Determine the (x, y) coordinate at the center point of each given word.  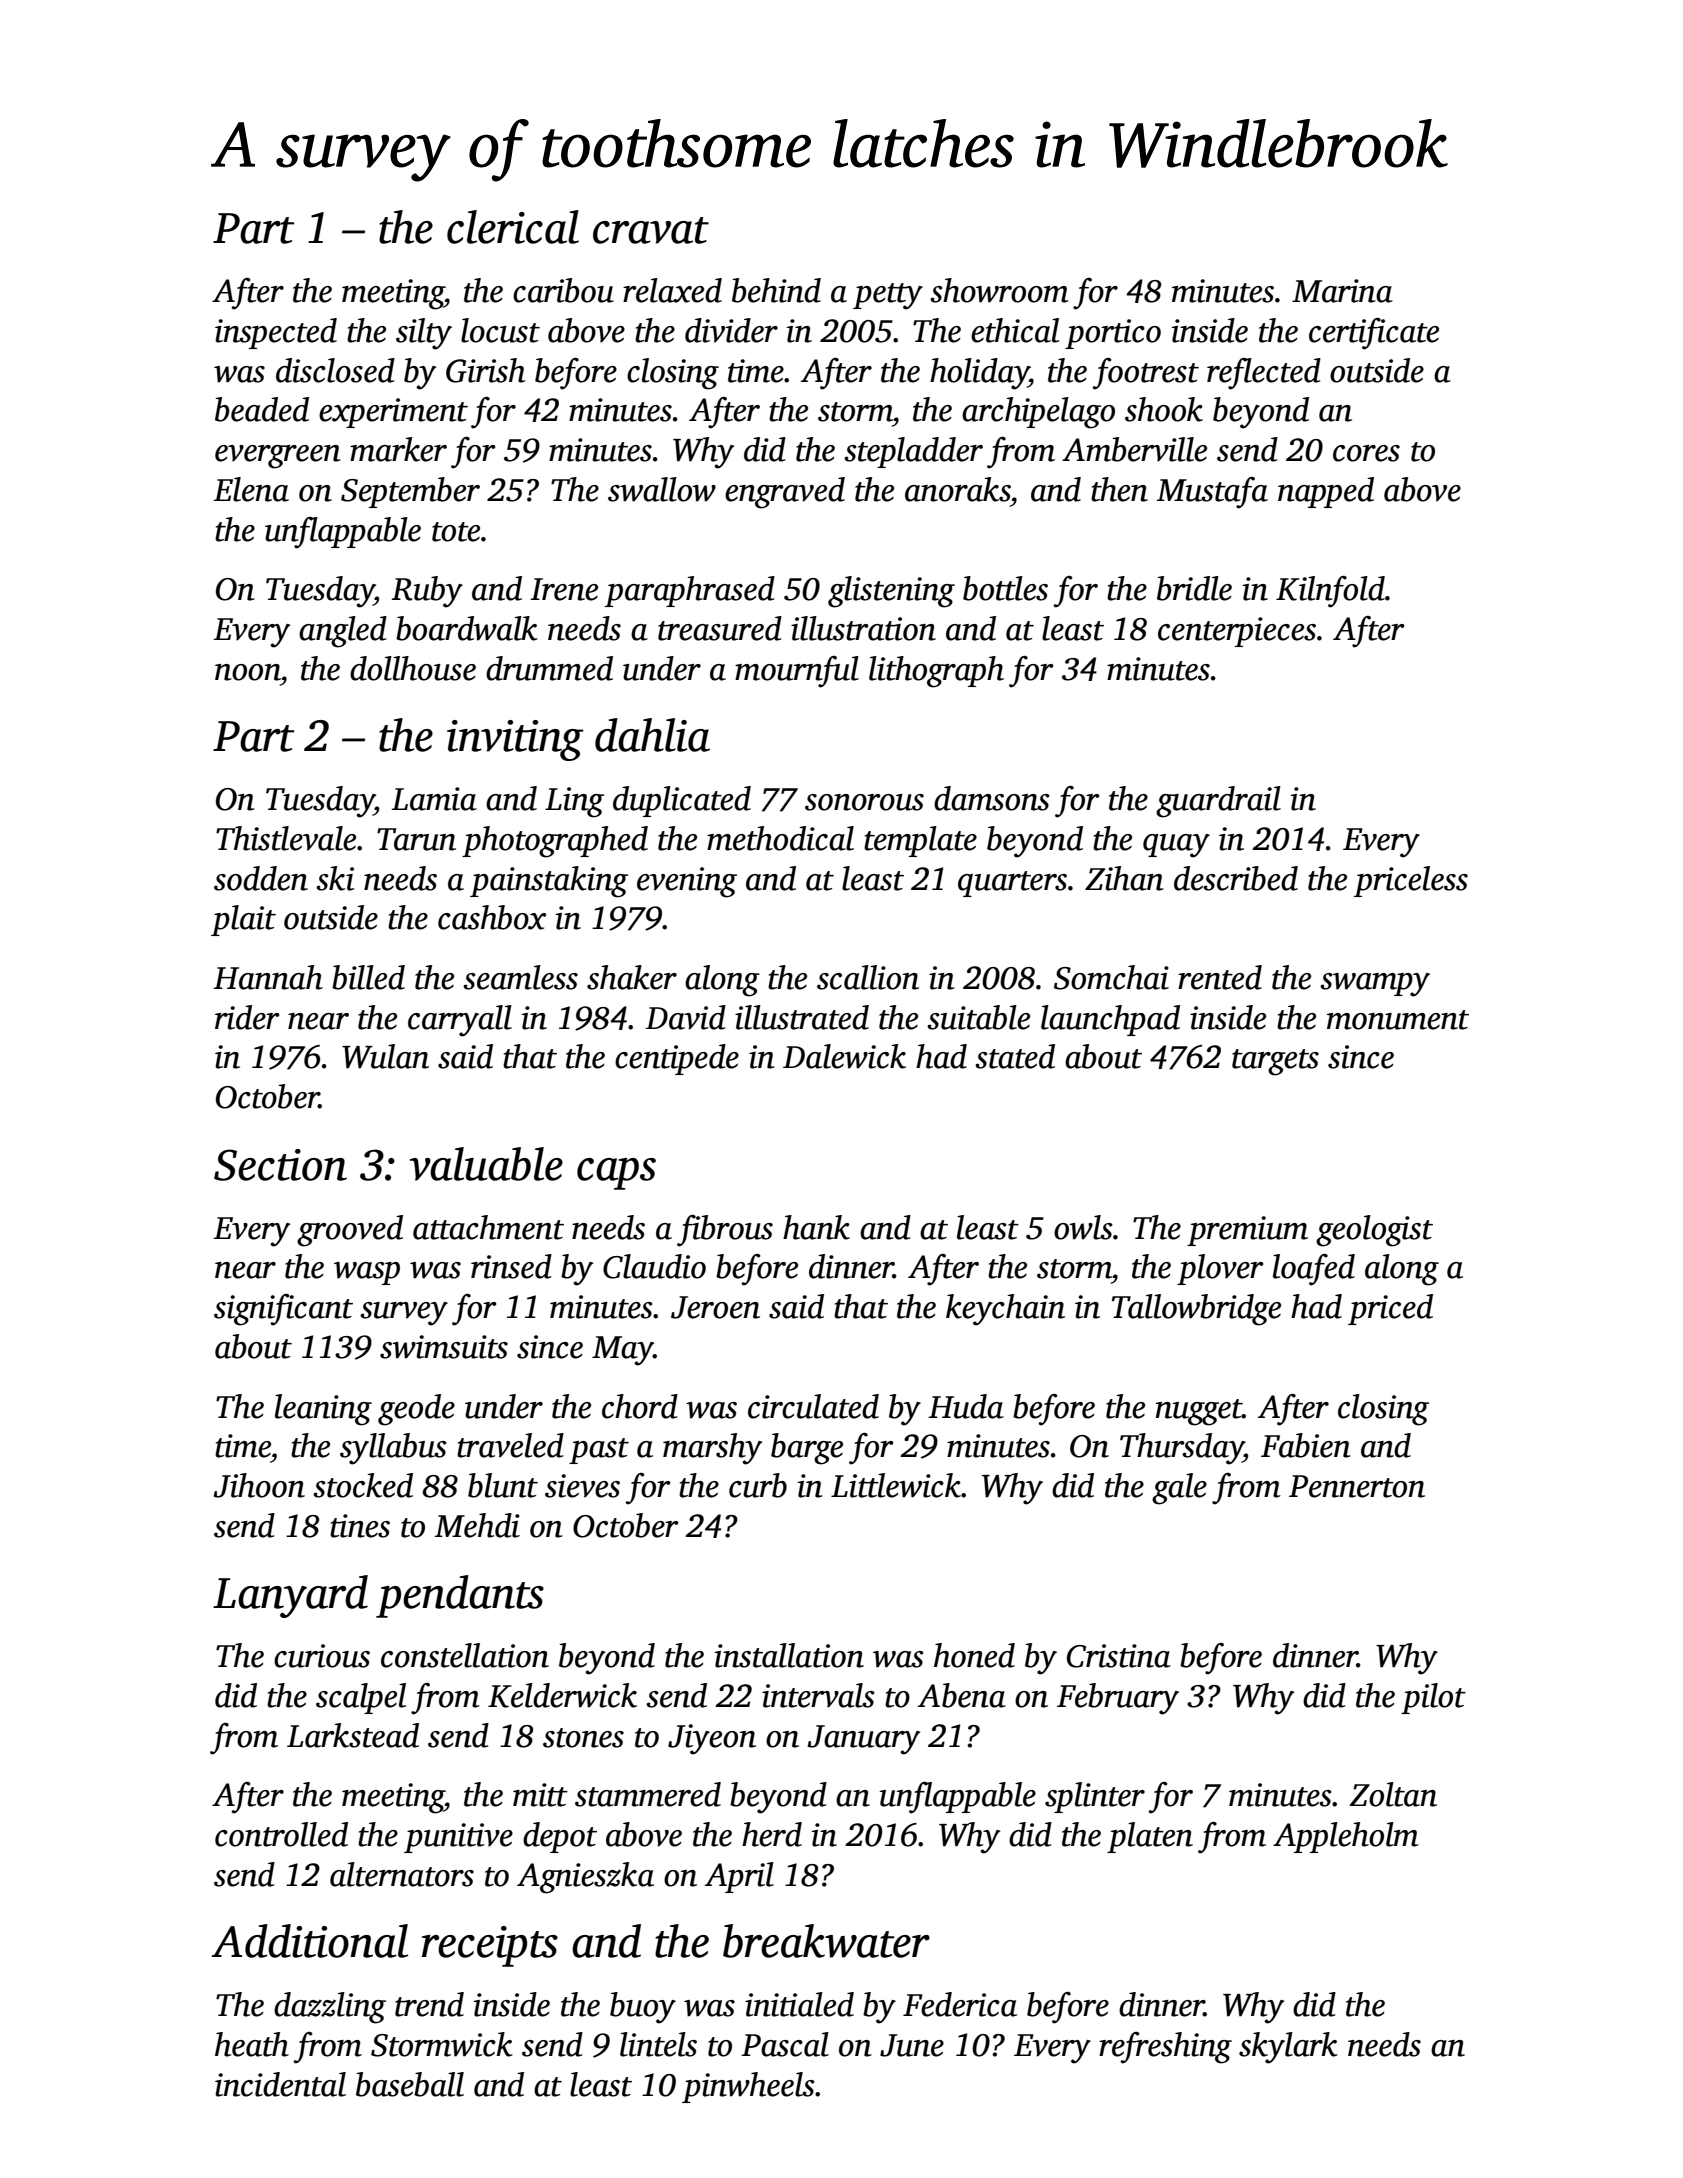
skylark (1288, 2048)
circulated (813, 1406)
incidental (280, 2084)
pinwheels (748, 2087)
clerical (513, 227)
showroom (999, 290)
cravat (651, 230)
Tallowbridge (1196, 1310)
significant (283, 1310)
